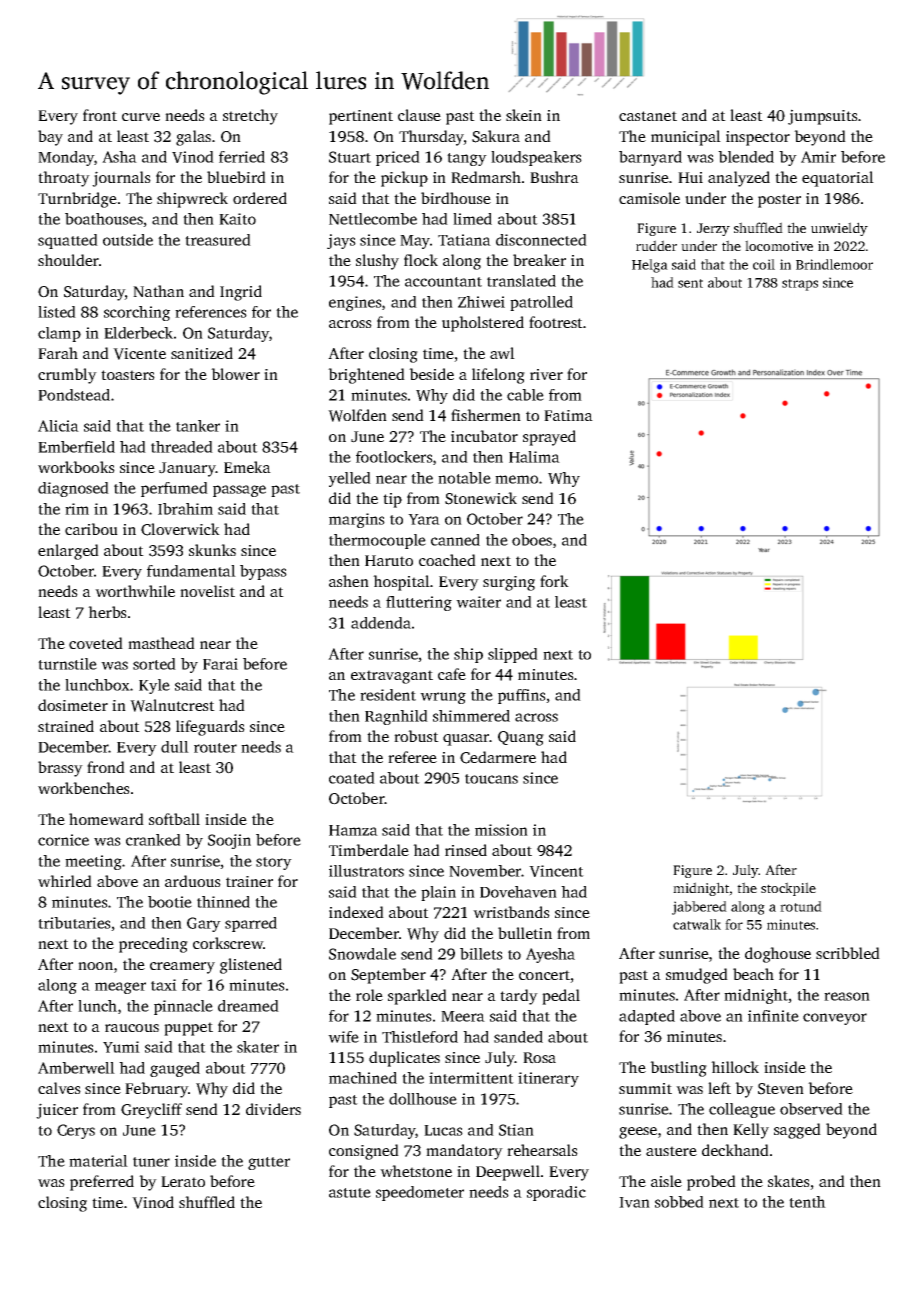 This screenshot has width=924, height=1308. Describe the element at coordinates (388, 695) in the screenshot. I see `resident` at that location.
